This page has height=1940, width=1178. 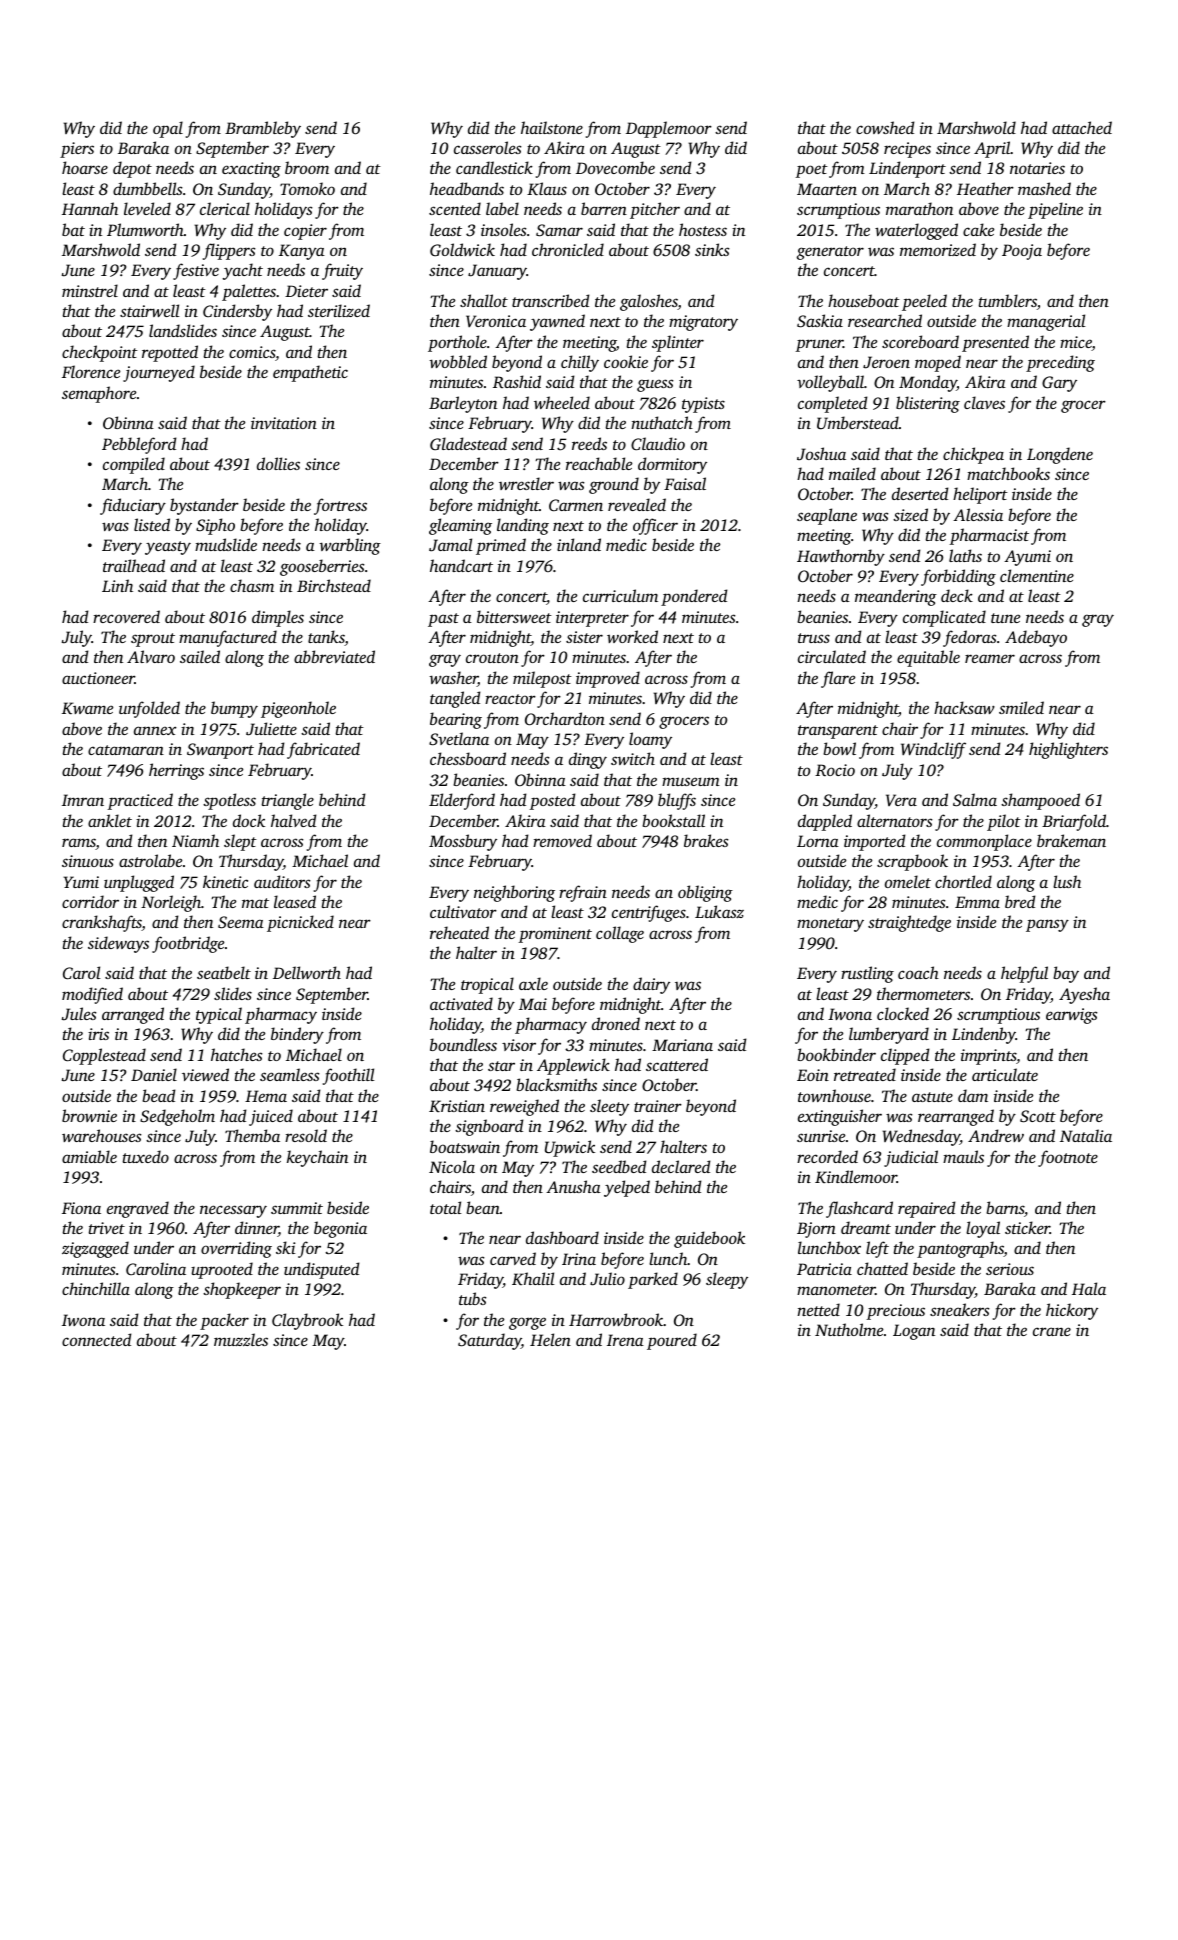 I want to click on crane, so click(x=1052, y=1331).
